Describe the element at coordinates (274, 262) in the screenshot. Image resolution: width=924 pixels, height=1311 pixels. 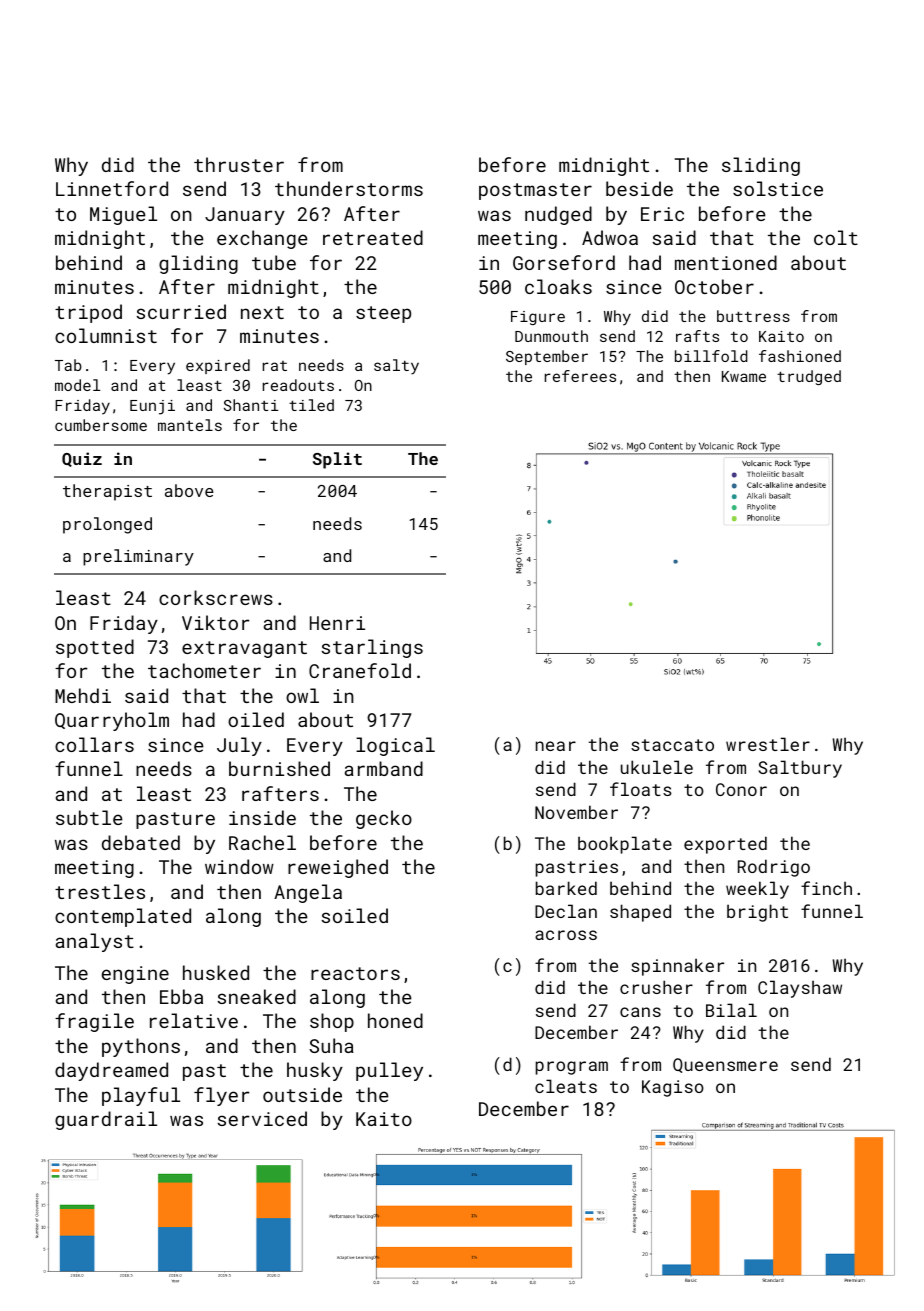
I see `tube` at that location.
